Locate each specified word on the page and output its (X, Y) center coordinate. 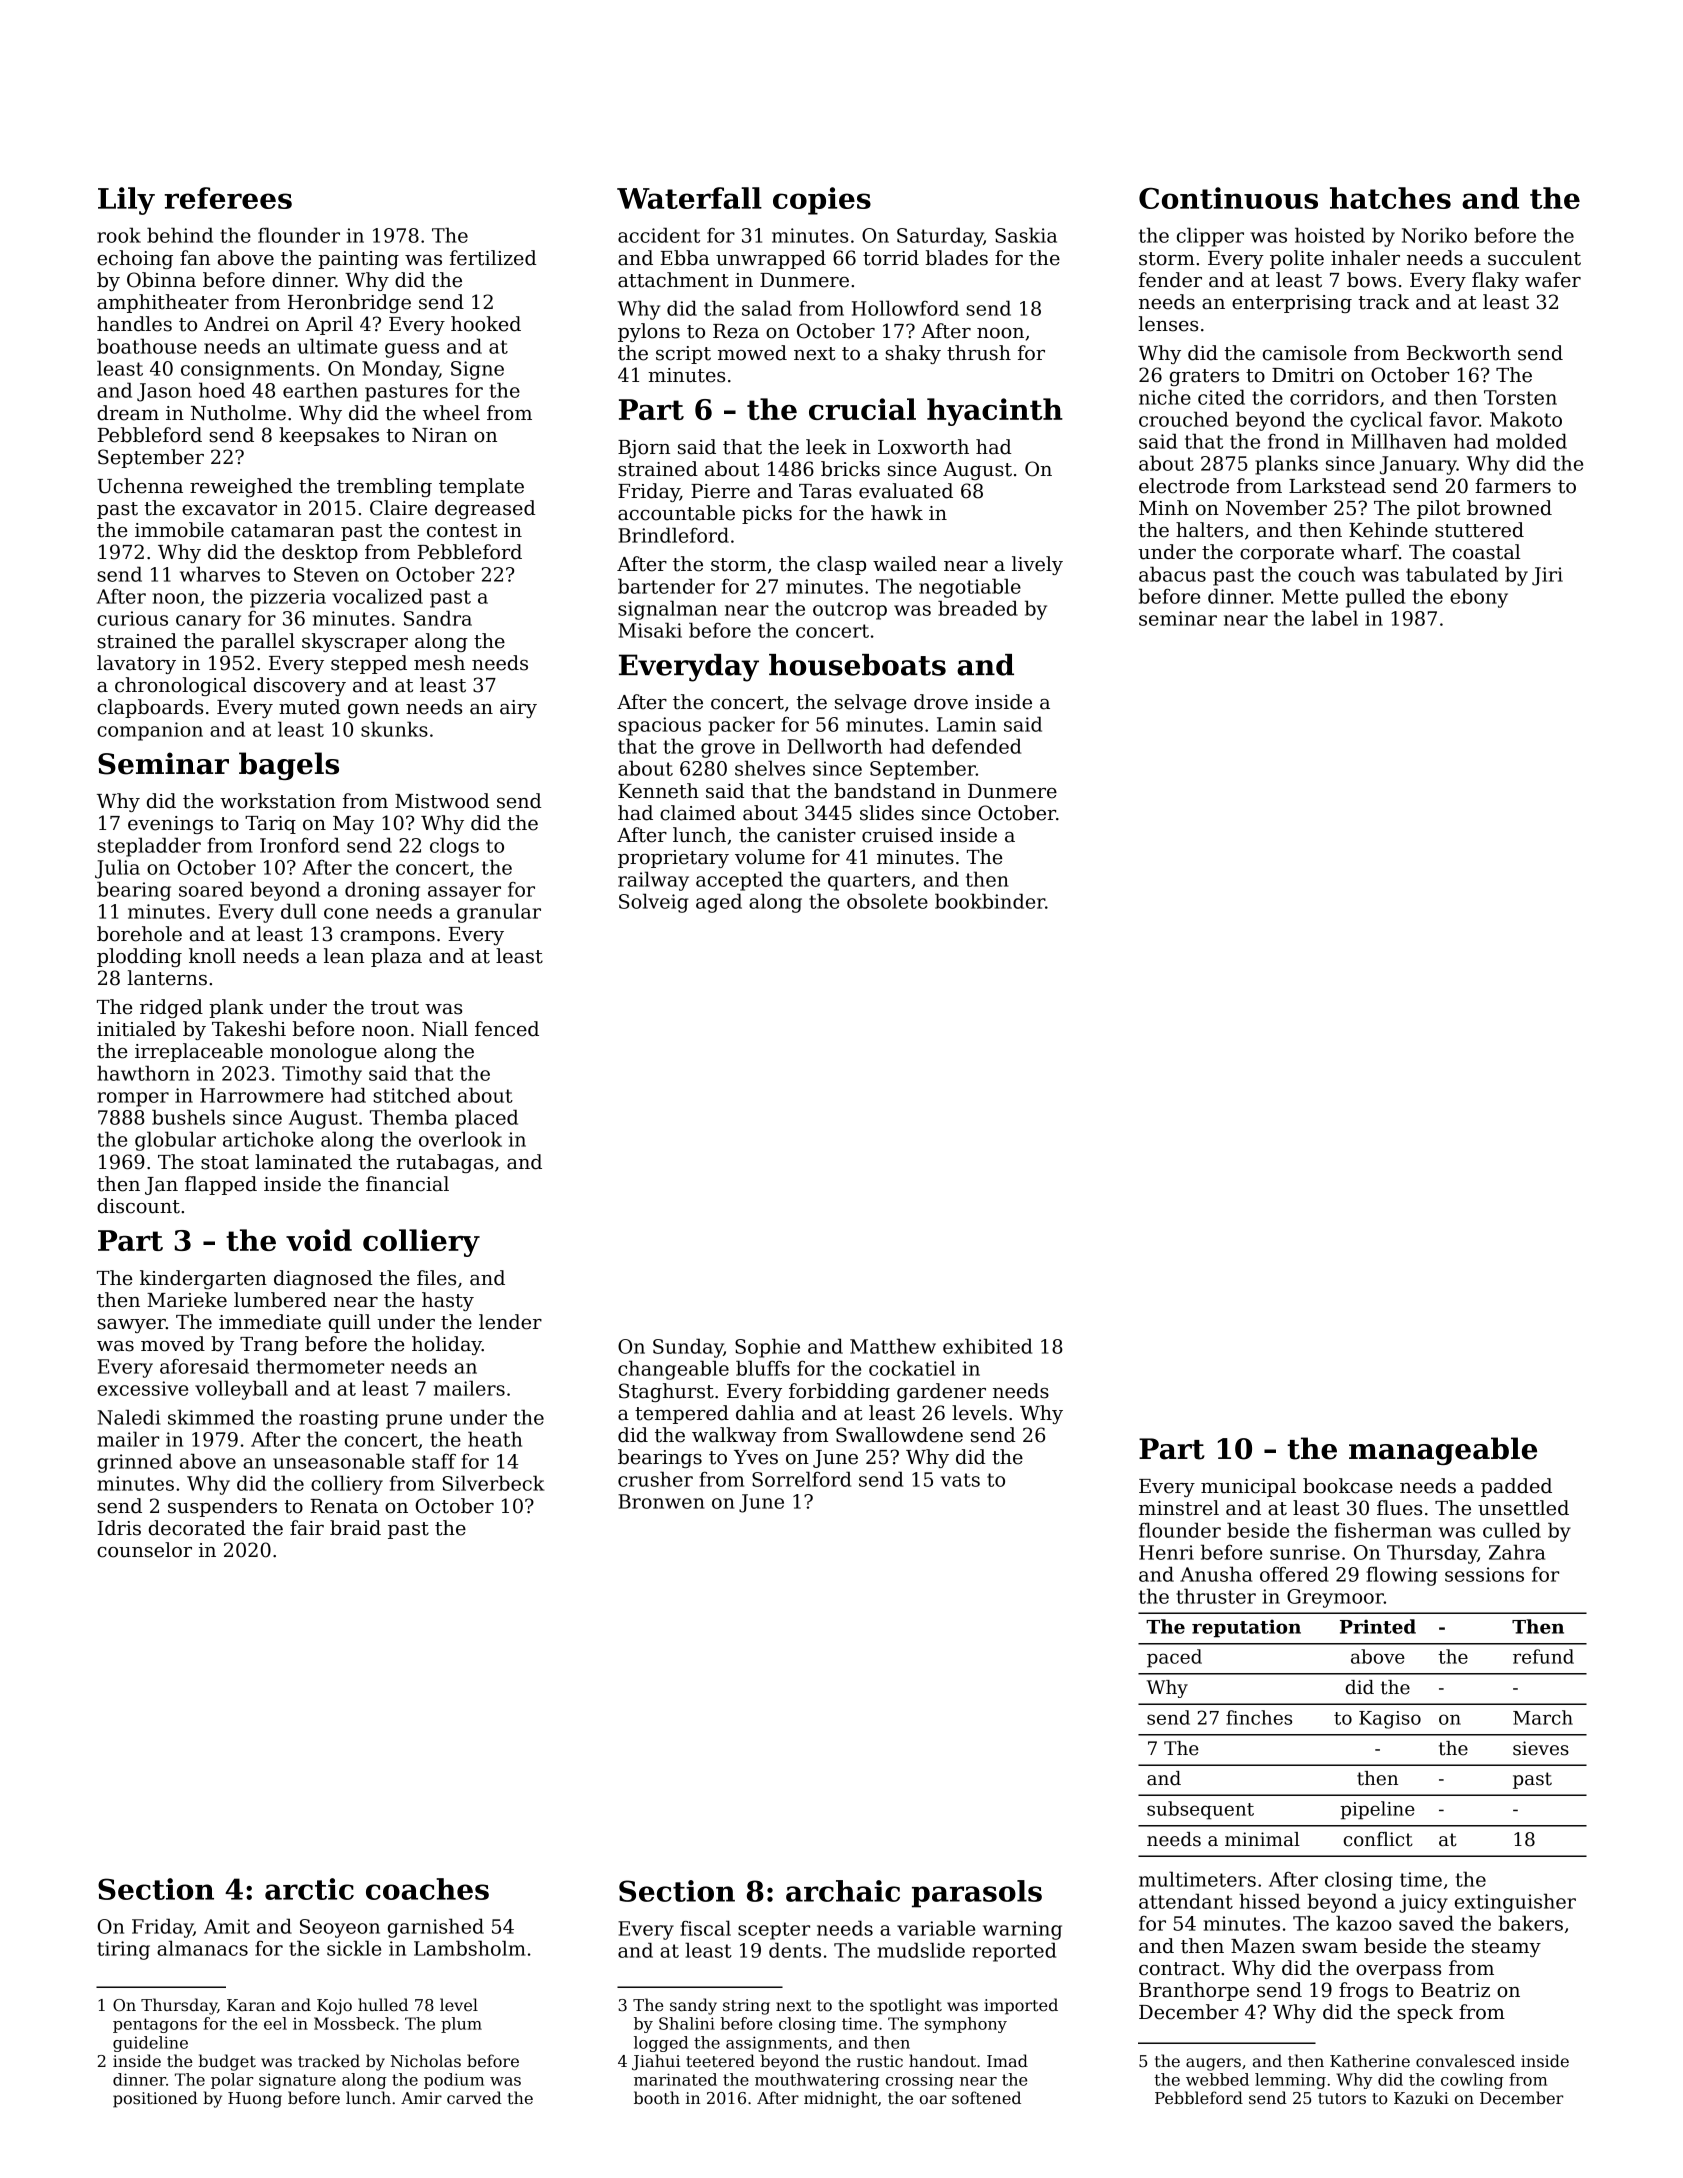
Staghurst (666, 1392)
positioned (155, 2099)
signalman (667, 610)
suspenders (222, 1507)
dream (128, 413)
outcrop (850, 611)
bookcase (1348, 1486)
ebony (1479, 598)
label (1335, 618)
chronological (180, 686)
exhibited (987, 1346)
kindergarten (203, 1279)
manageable (1443, 1451)
